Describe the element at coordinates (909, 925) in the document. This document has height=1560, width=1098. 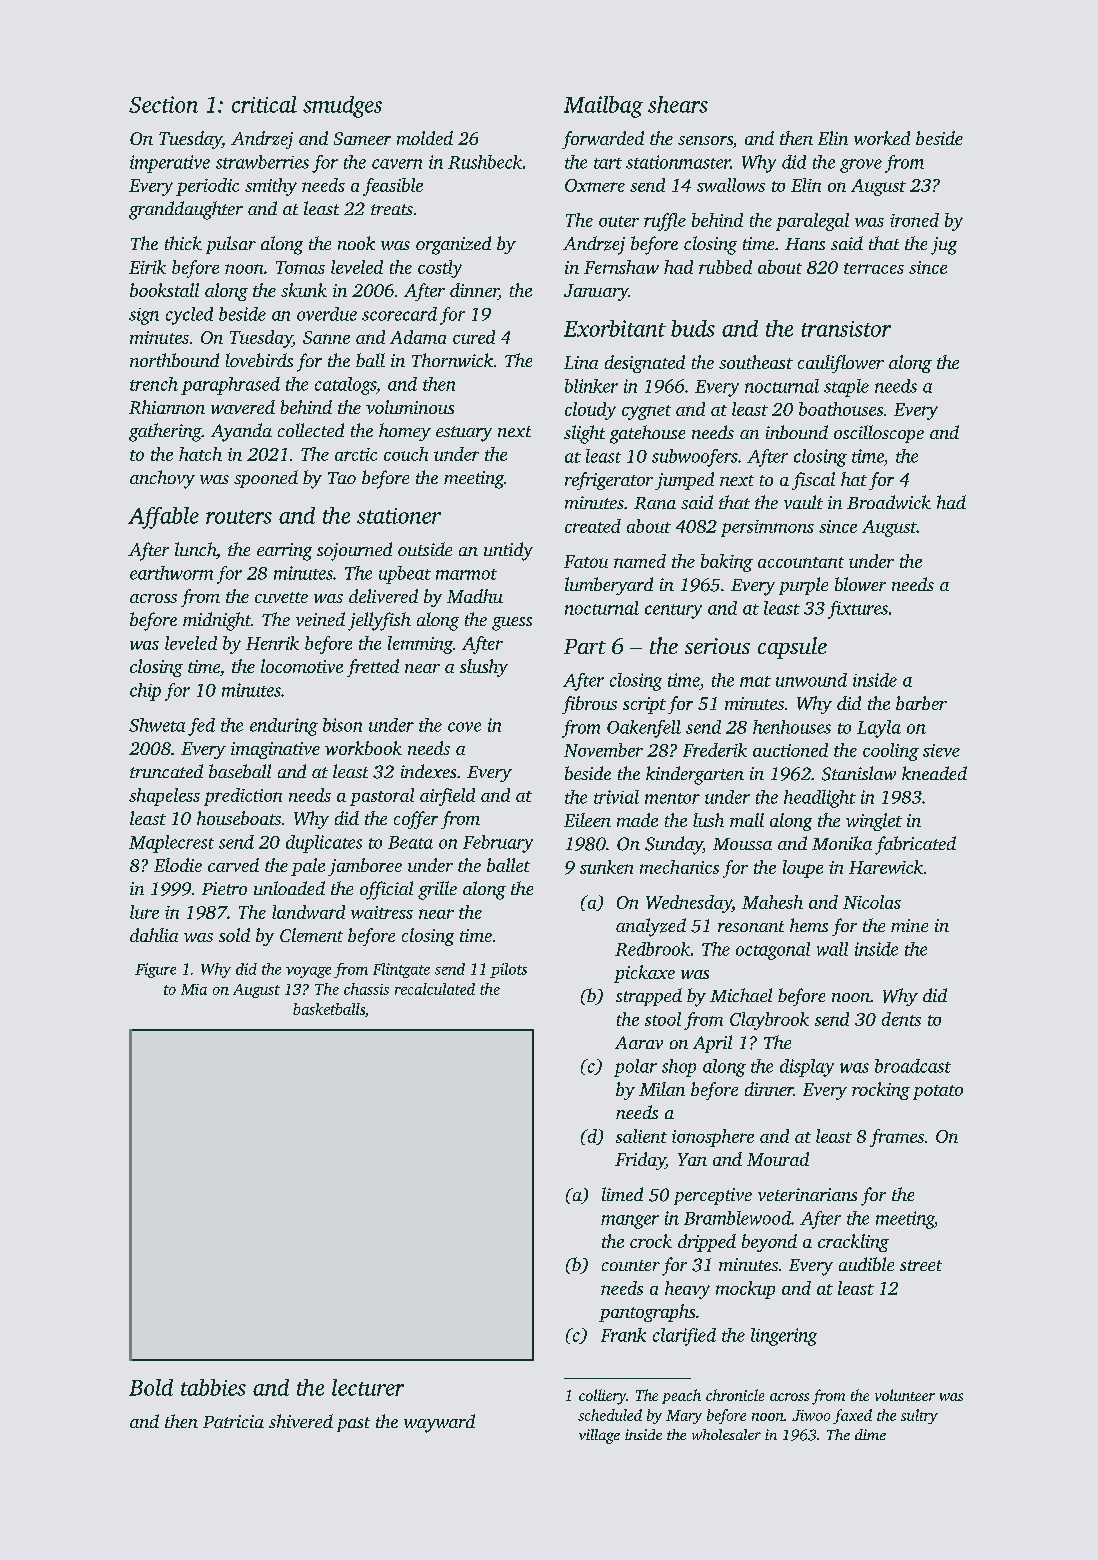
I see `mine` at that location.
